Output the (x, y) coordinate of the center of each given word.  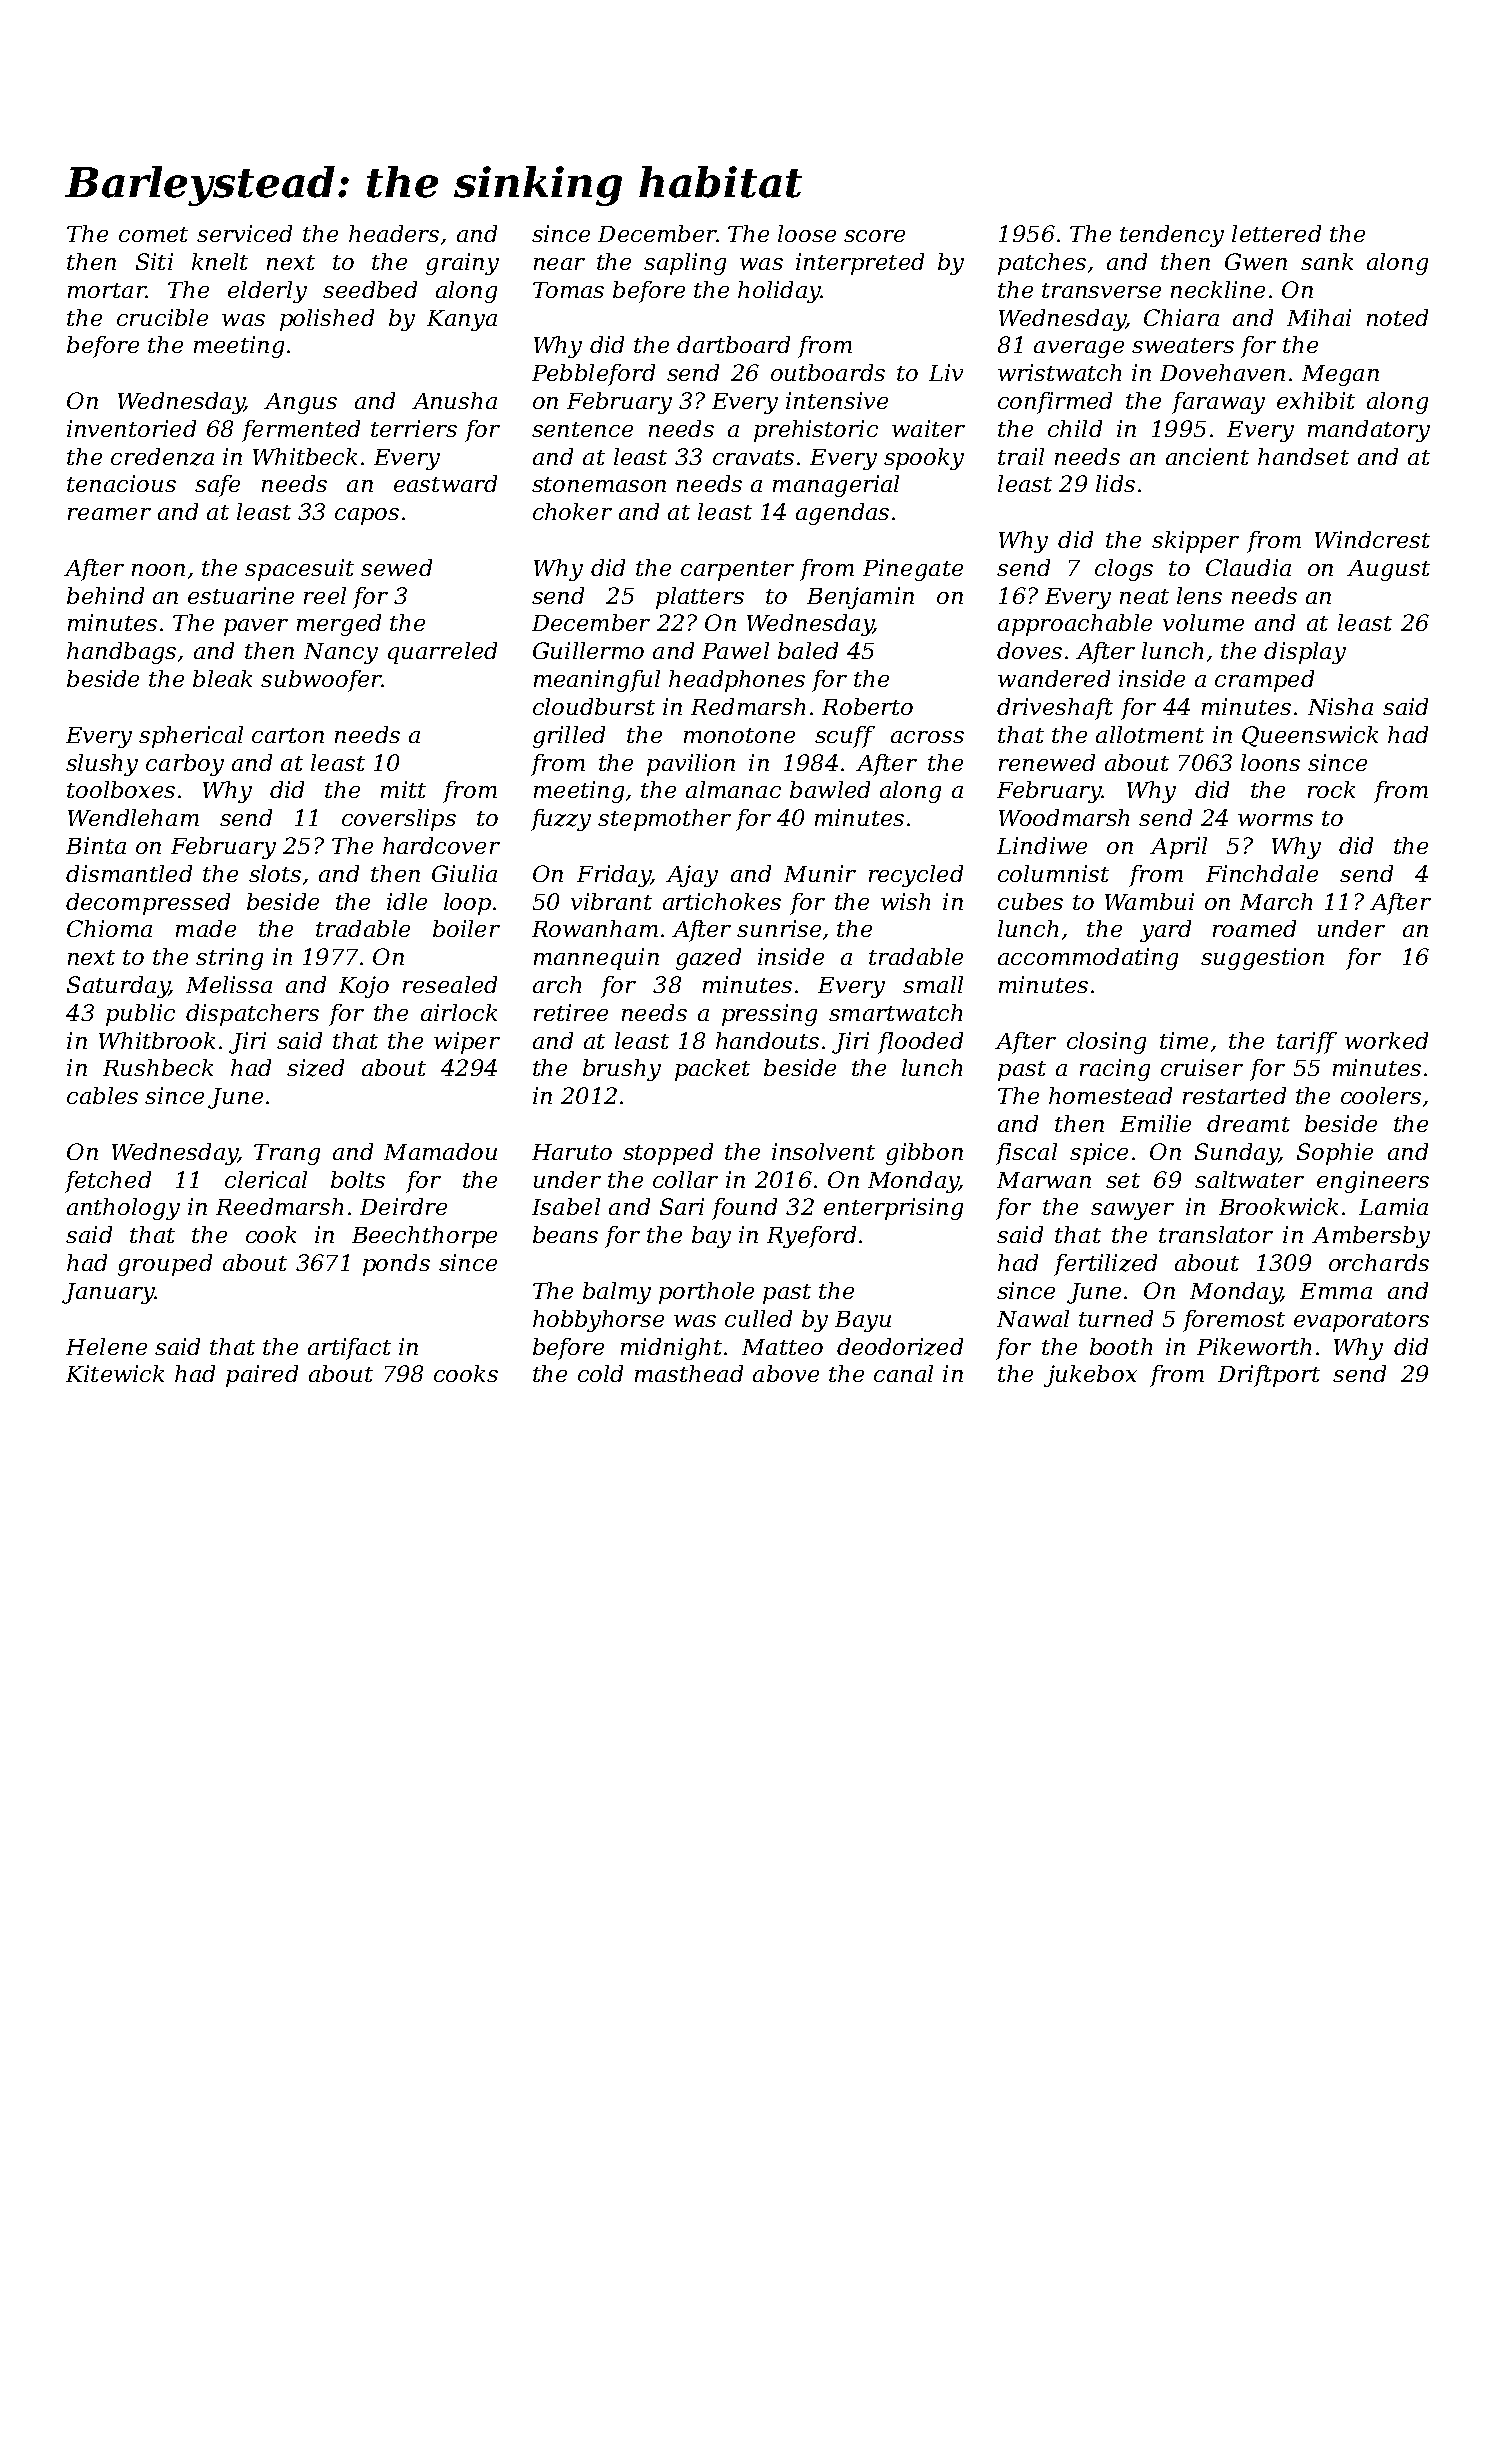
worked (1386, 1040)
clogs (1124, 570)
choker (572, 511)
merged (339, 625)
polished (327, 320)
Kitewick (115, 1373)
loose (807, 233)
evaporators (1361, 1322)
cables (102, 1095)
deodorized (900, 1347)
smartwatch (895, 1012)
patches (1042, 264)
